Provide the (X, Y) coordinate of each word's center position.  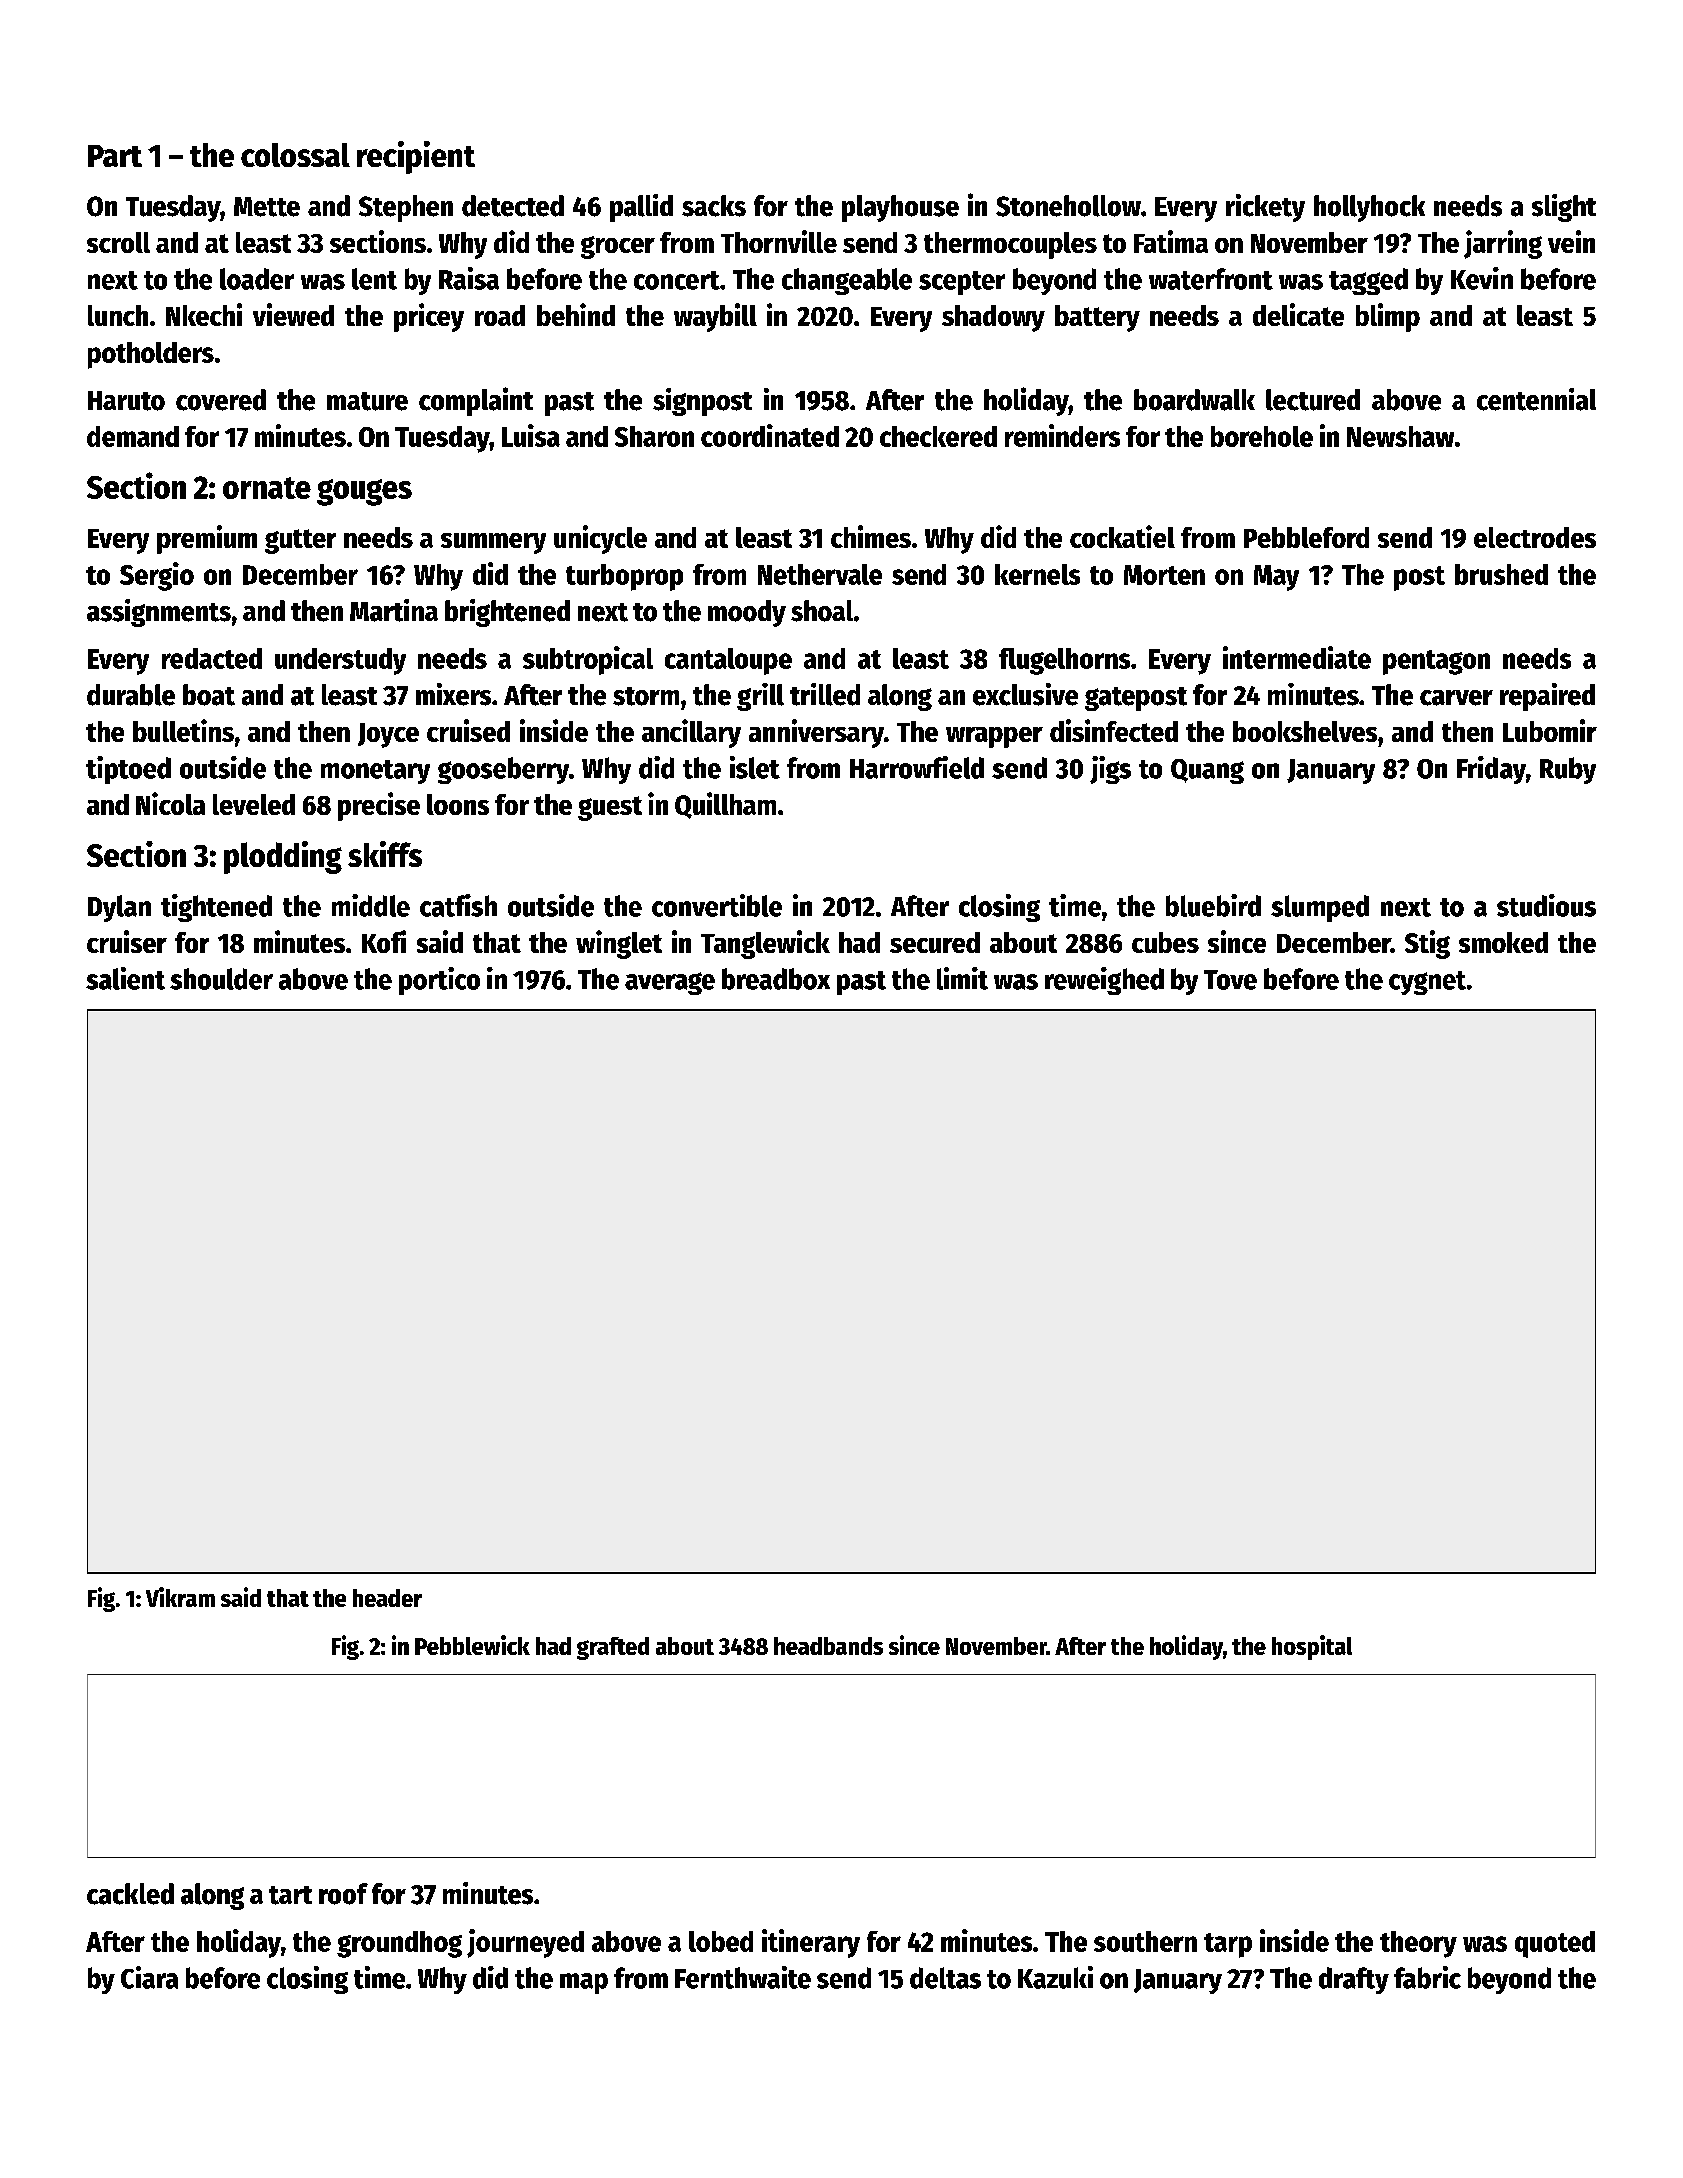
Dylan (119, 908)
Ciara (149, 1977)
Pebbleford (1306, 537)
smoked (1503, 942)
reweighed (1104, 981)
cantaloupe (728, 661)
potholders (151, 355)
